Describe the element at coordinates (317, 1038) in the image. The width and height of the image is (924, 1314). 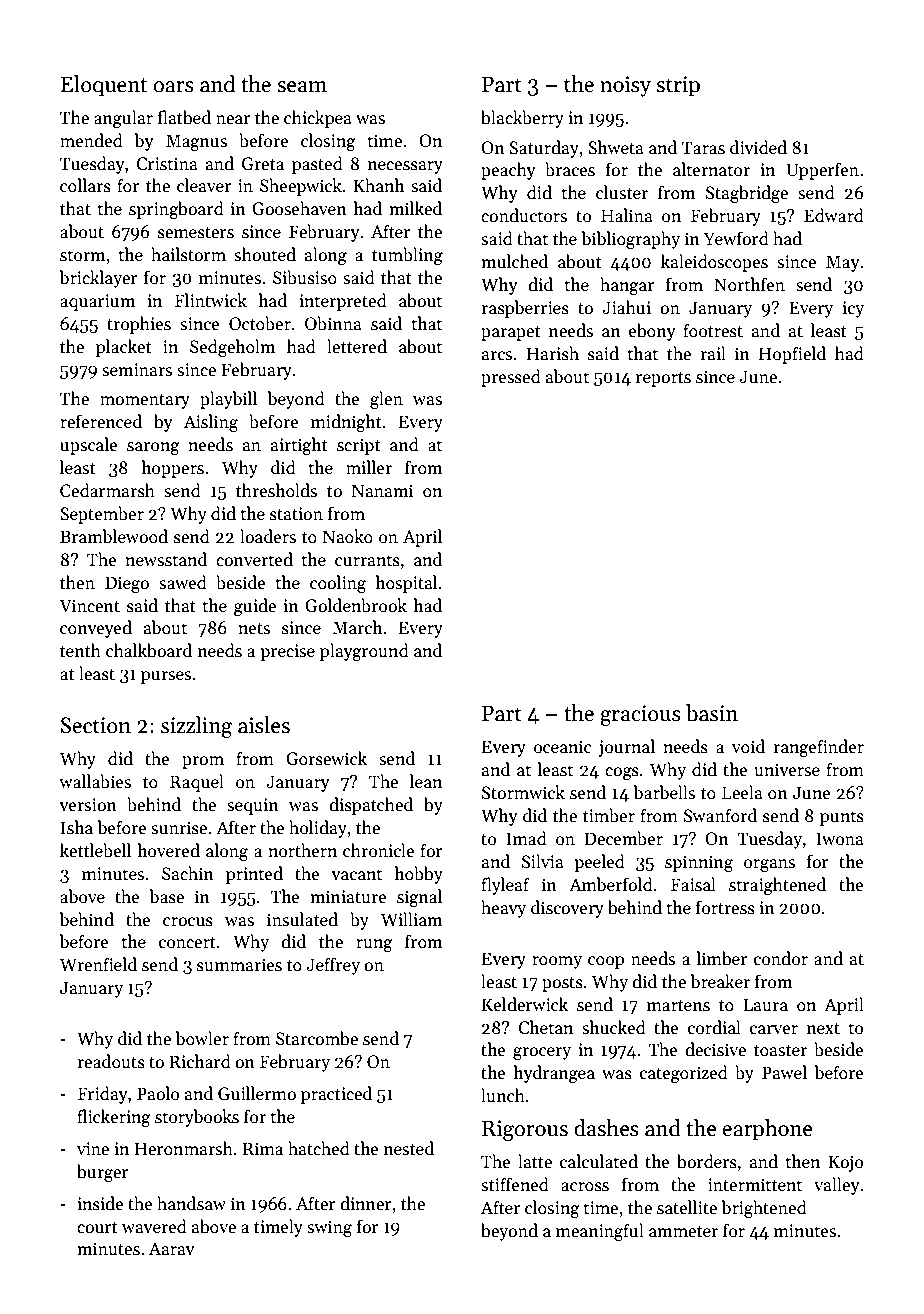
I see `Starcombe` at that location.
